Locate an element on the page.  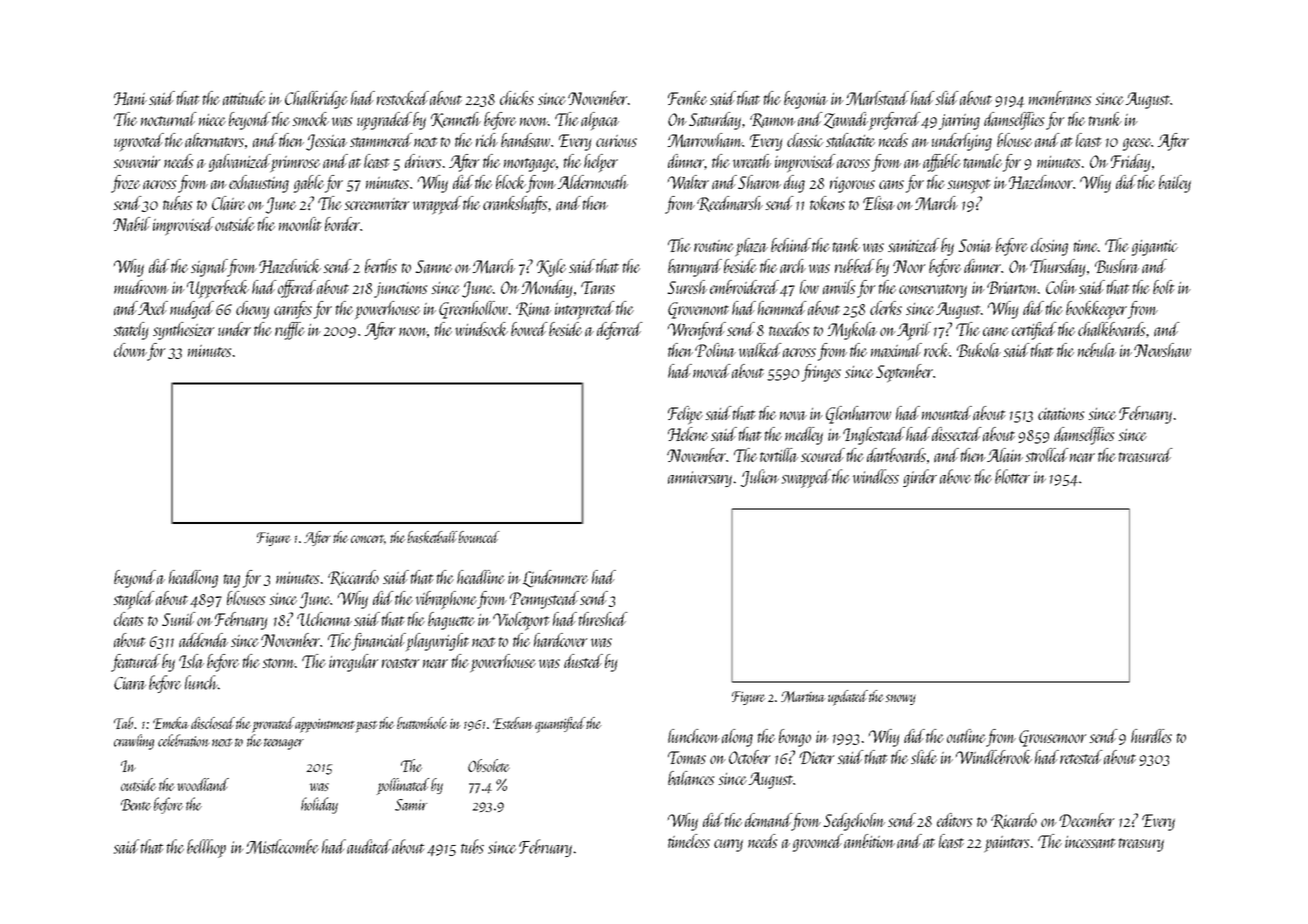
tortilla is located at coordinates (779, 455).
